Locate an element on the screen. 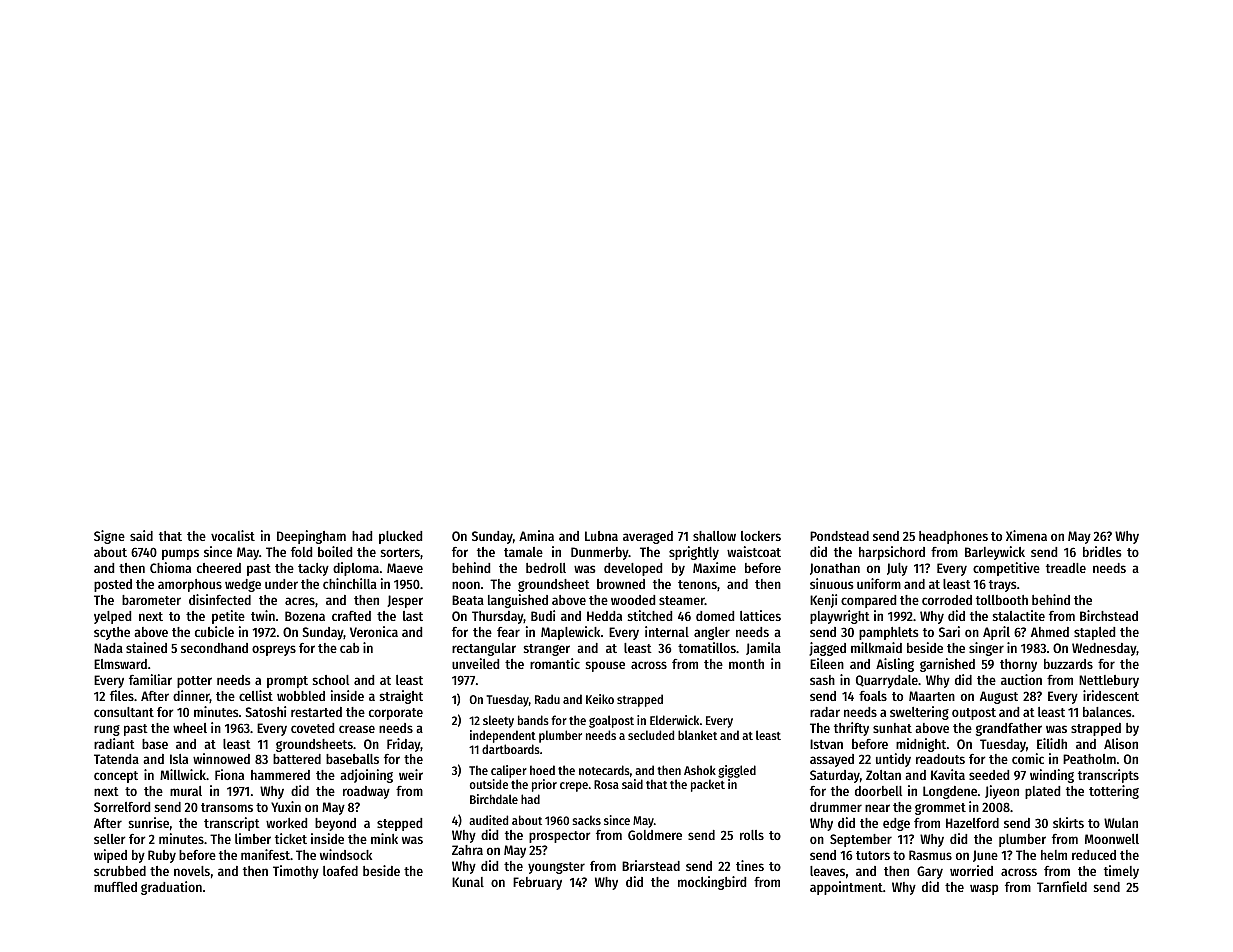  Keiko is located at coordinates (600, 699).
